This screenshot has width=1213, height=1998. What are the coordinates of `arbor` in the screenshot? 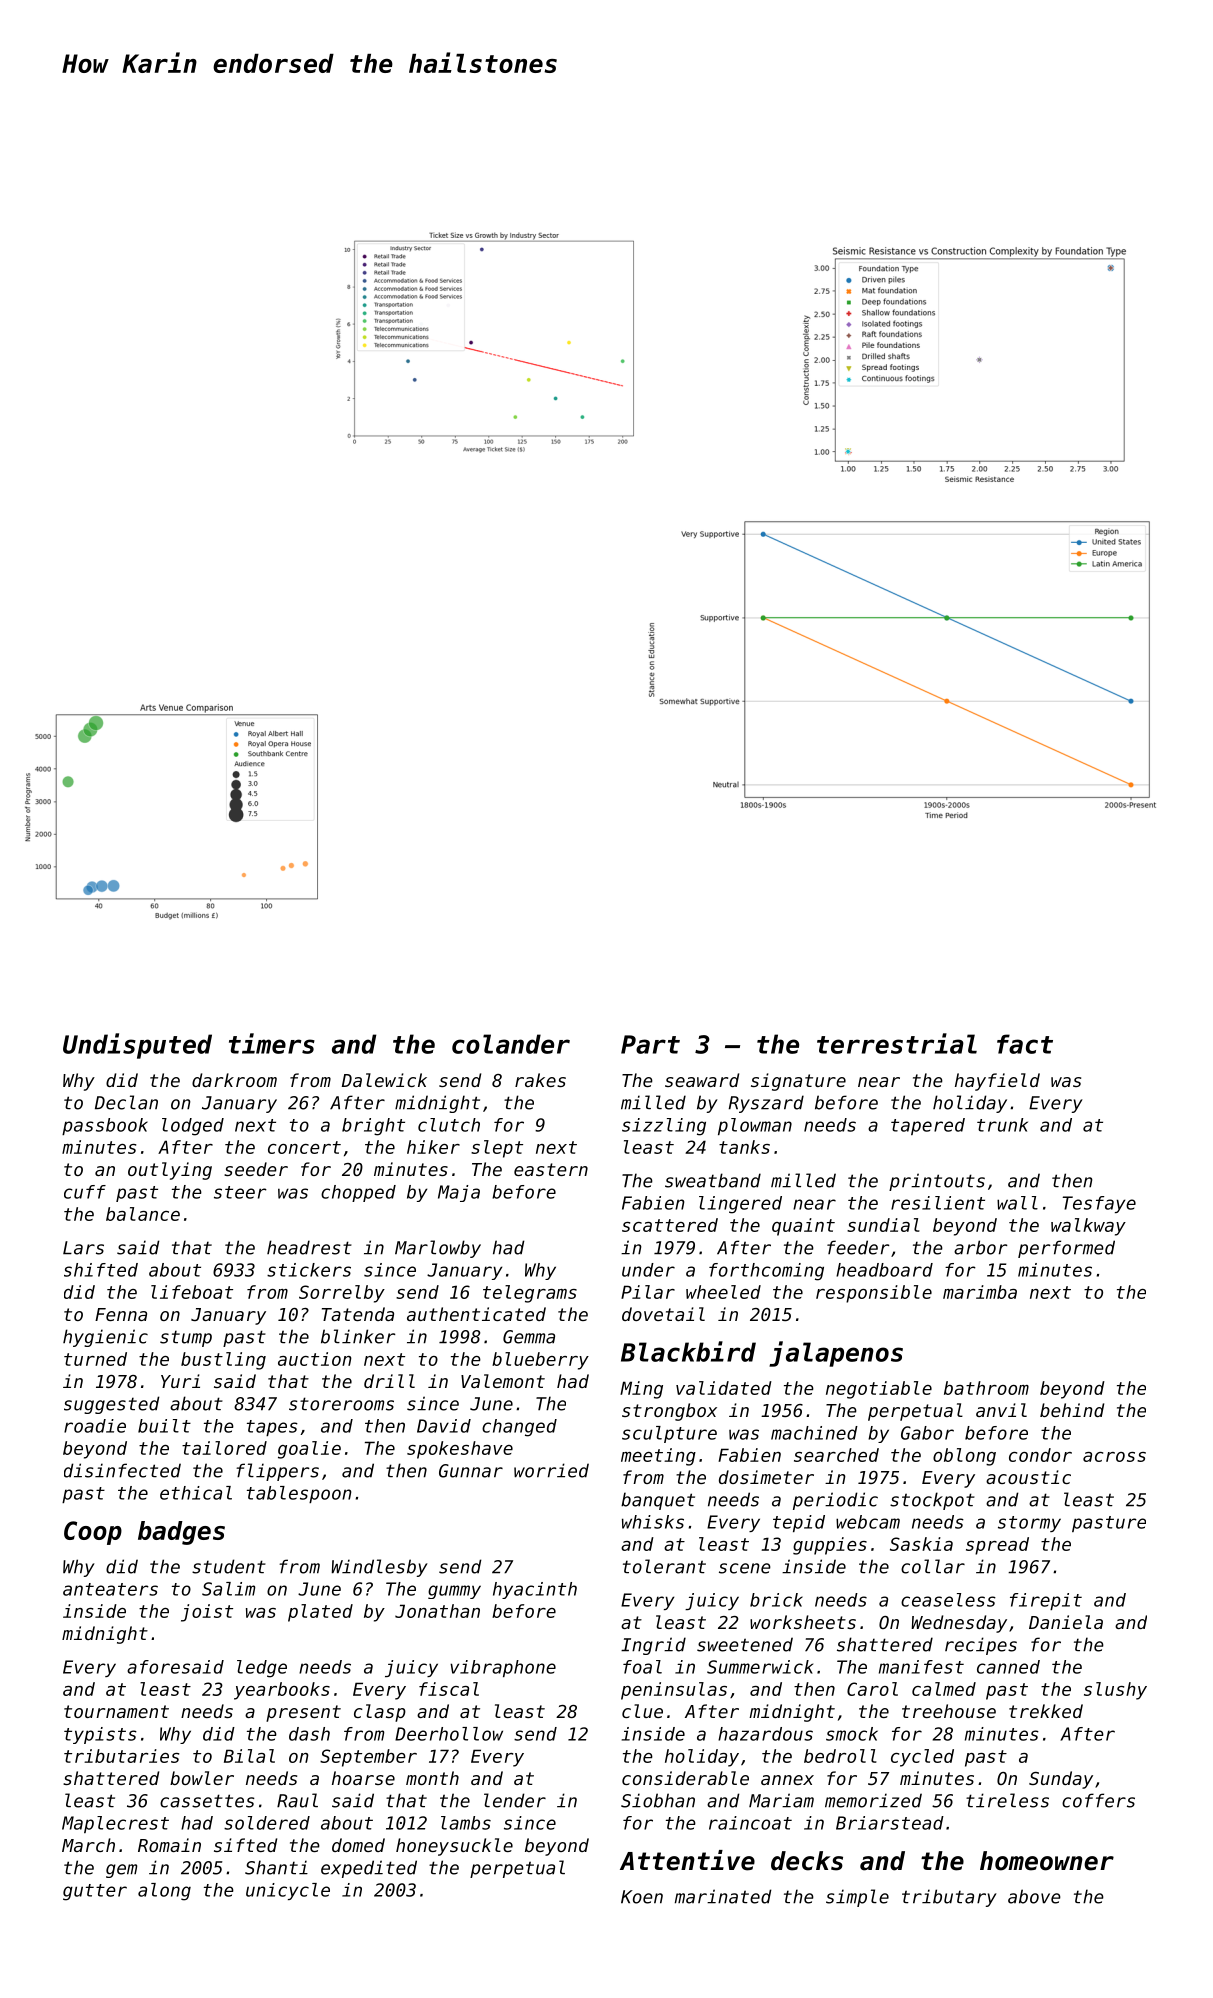 It's located at (981, 1247).
